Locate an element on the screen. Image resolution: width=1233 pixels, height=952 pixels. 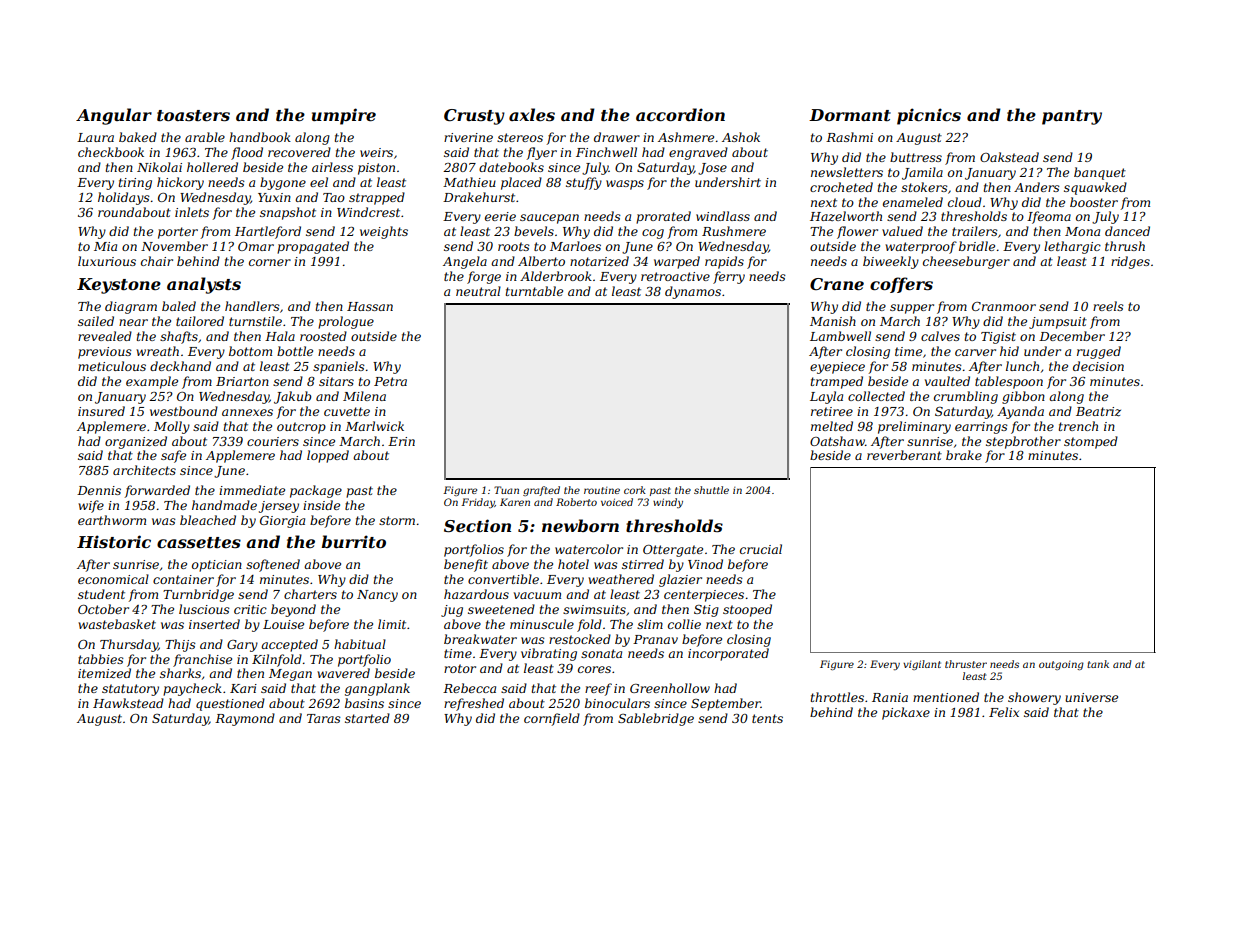
outgoing is located at coordinates (1061, 665).
